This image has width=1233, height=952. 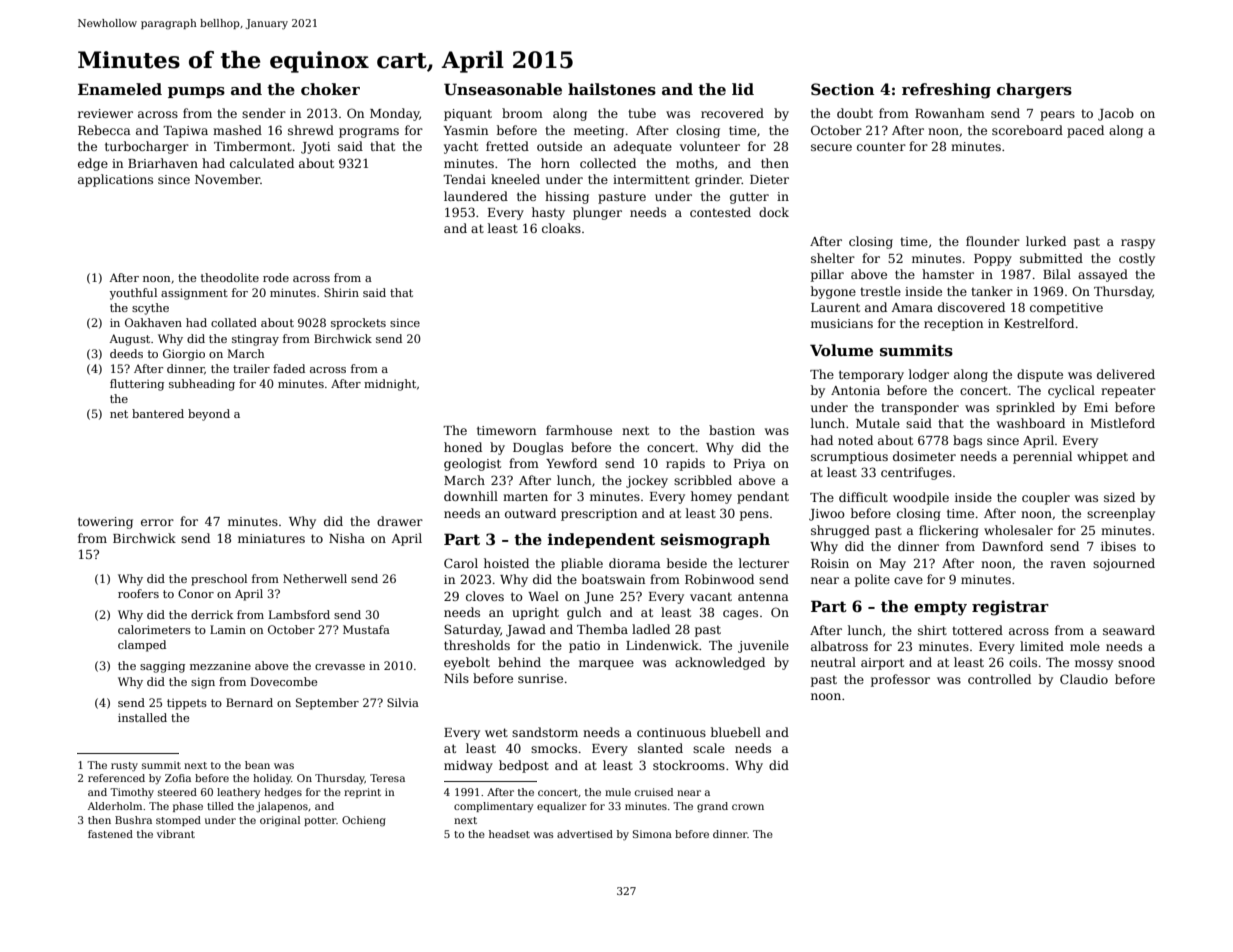 What do you see at coordinates (719, 579) in the image?
I see `Robinwood` at bounding box center [719, 579].
